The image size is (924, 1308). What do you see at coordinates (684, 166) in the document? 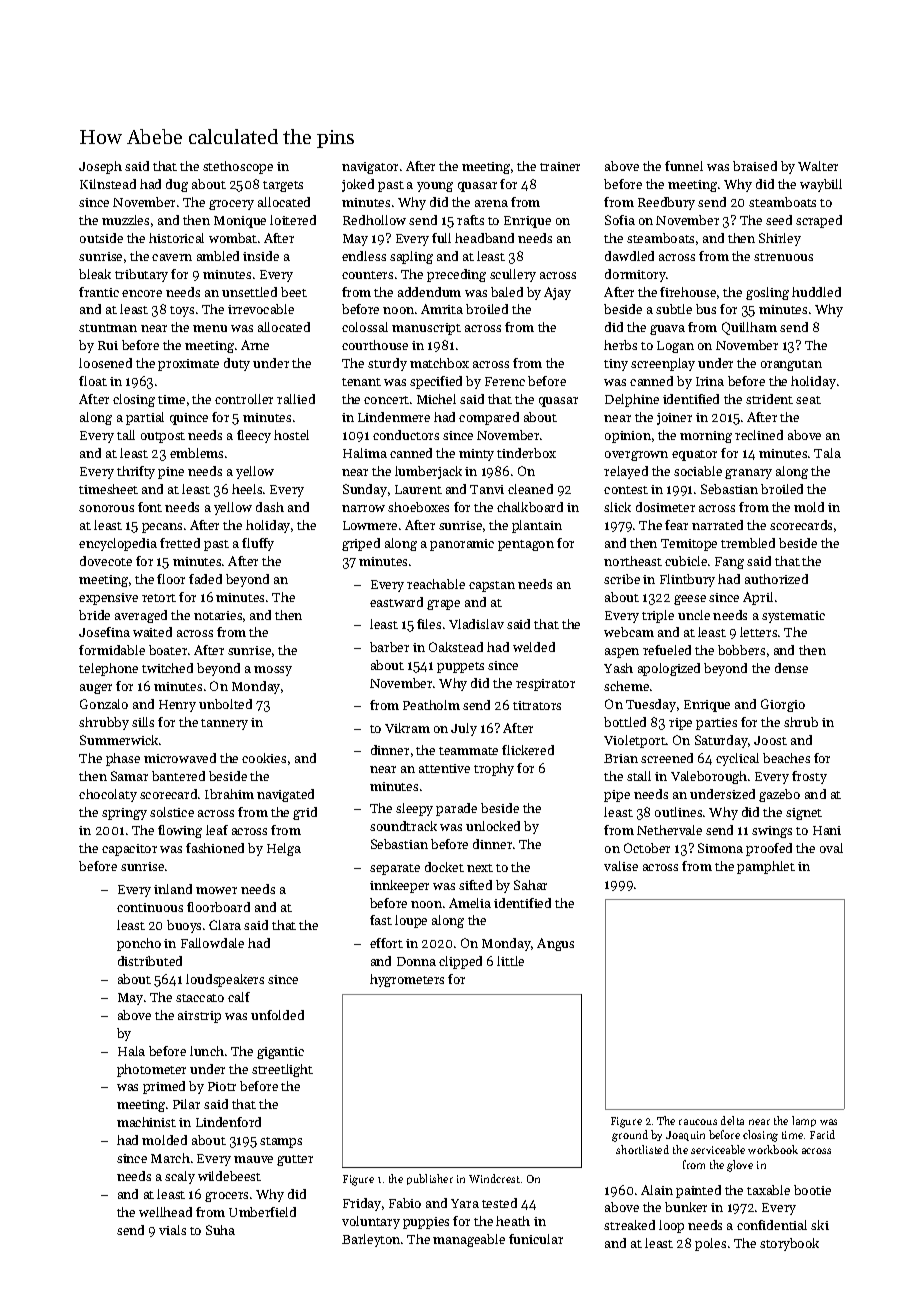
I see `funnel` at bounding box center [684, 166].
